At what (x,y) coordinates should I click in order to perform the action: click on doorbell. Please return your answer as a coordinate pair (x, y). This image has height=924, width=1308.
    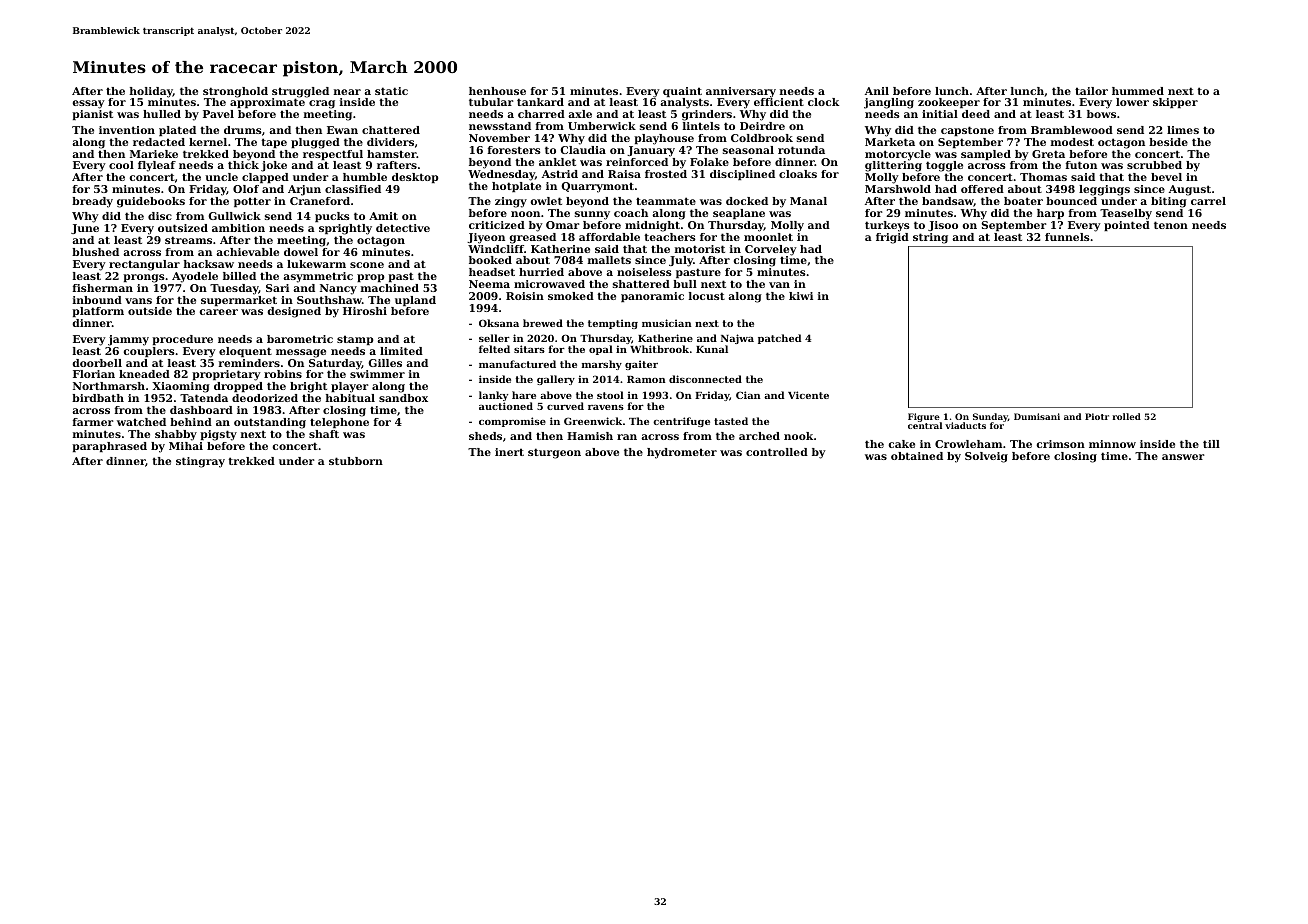
    Looking at the image, I should click on (97, 363).
